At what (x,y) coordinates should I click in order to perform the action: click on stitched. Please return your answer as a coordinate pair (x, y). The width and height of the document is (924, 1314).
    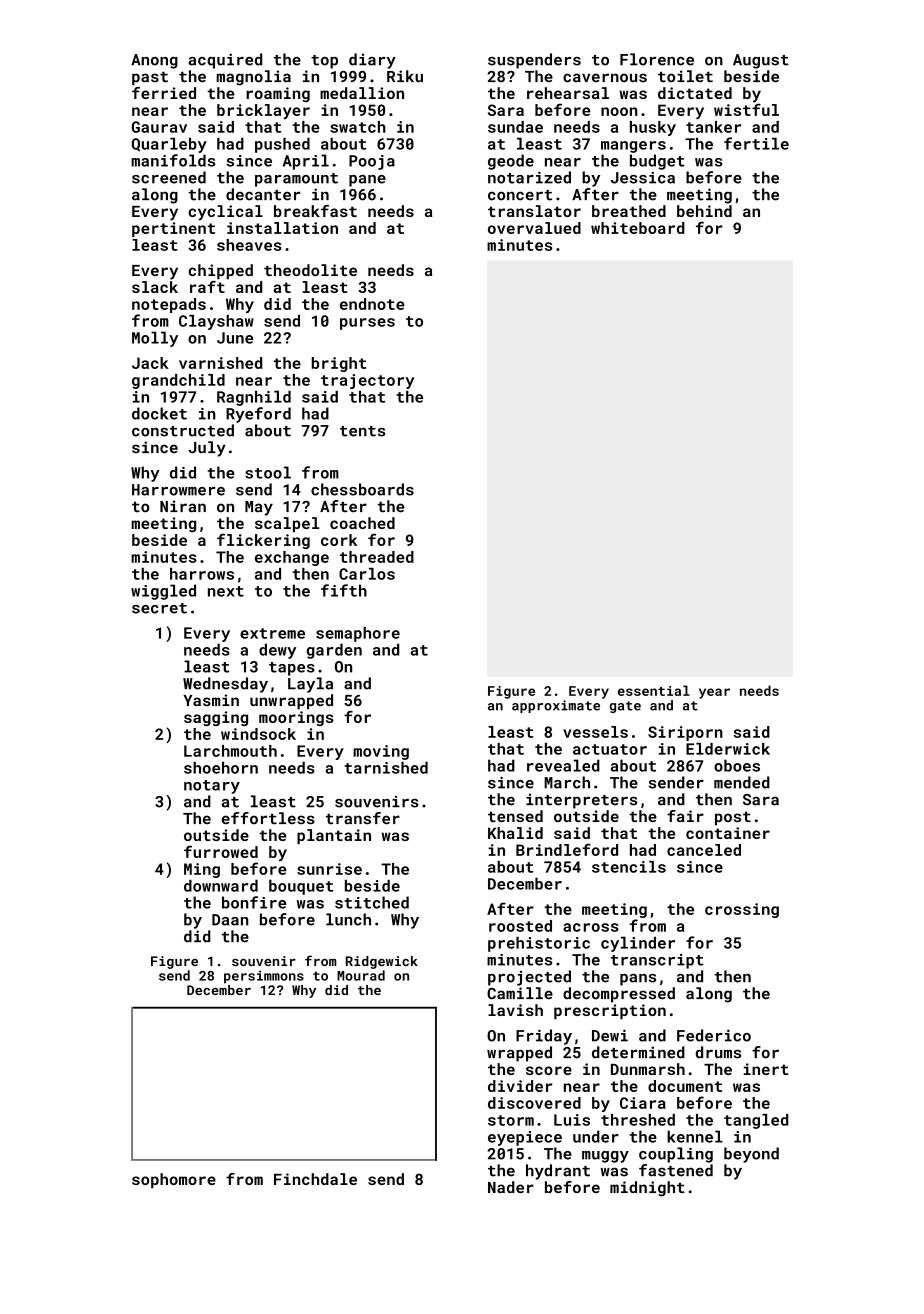
    Looking at the image, I should click on (372, 902).
